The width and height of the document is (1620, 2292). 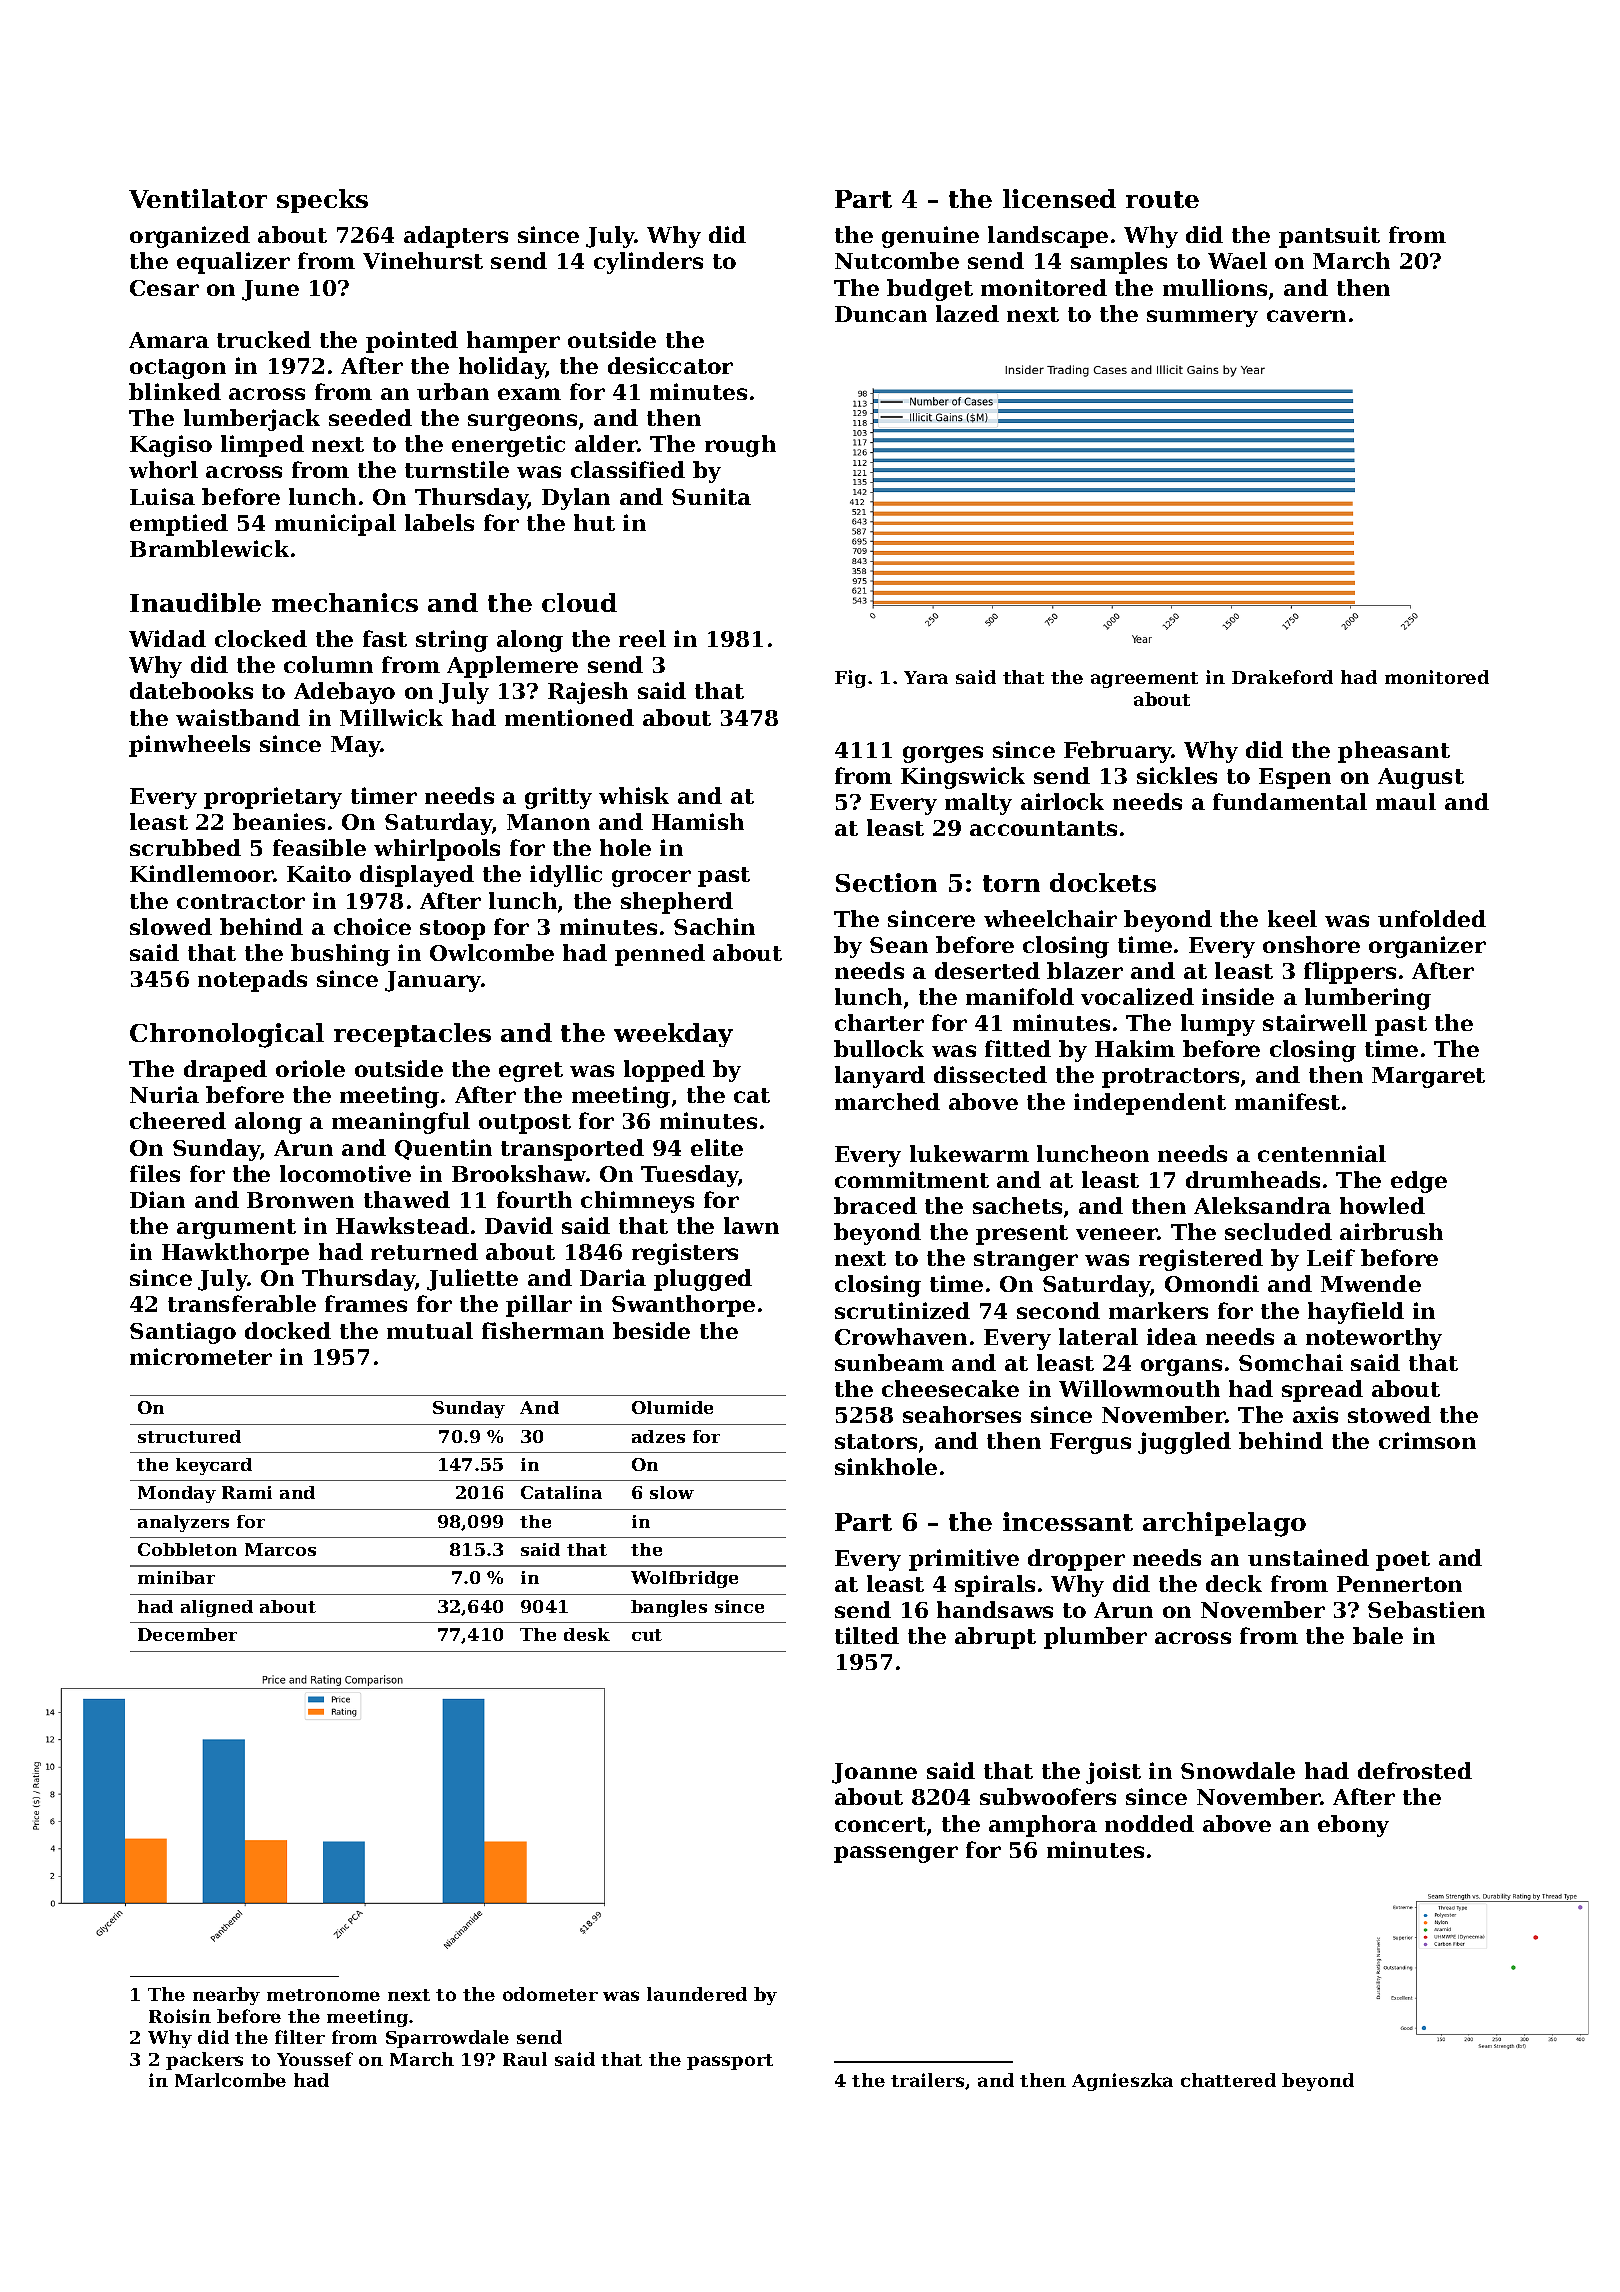 What do you see at coordinates (962, 1414) in the document?
I see `seahorses` at bounding box center [962, 1414].
